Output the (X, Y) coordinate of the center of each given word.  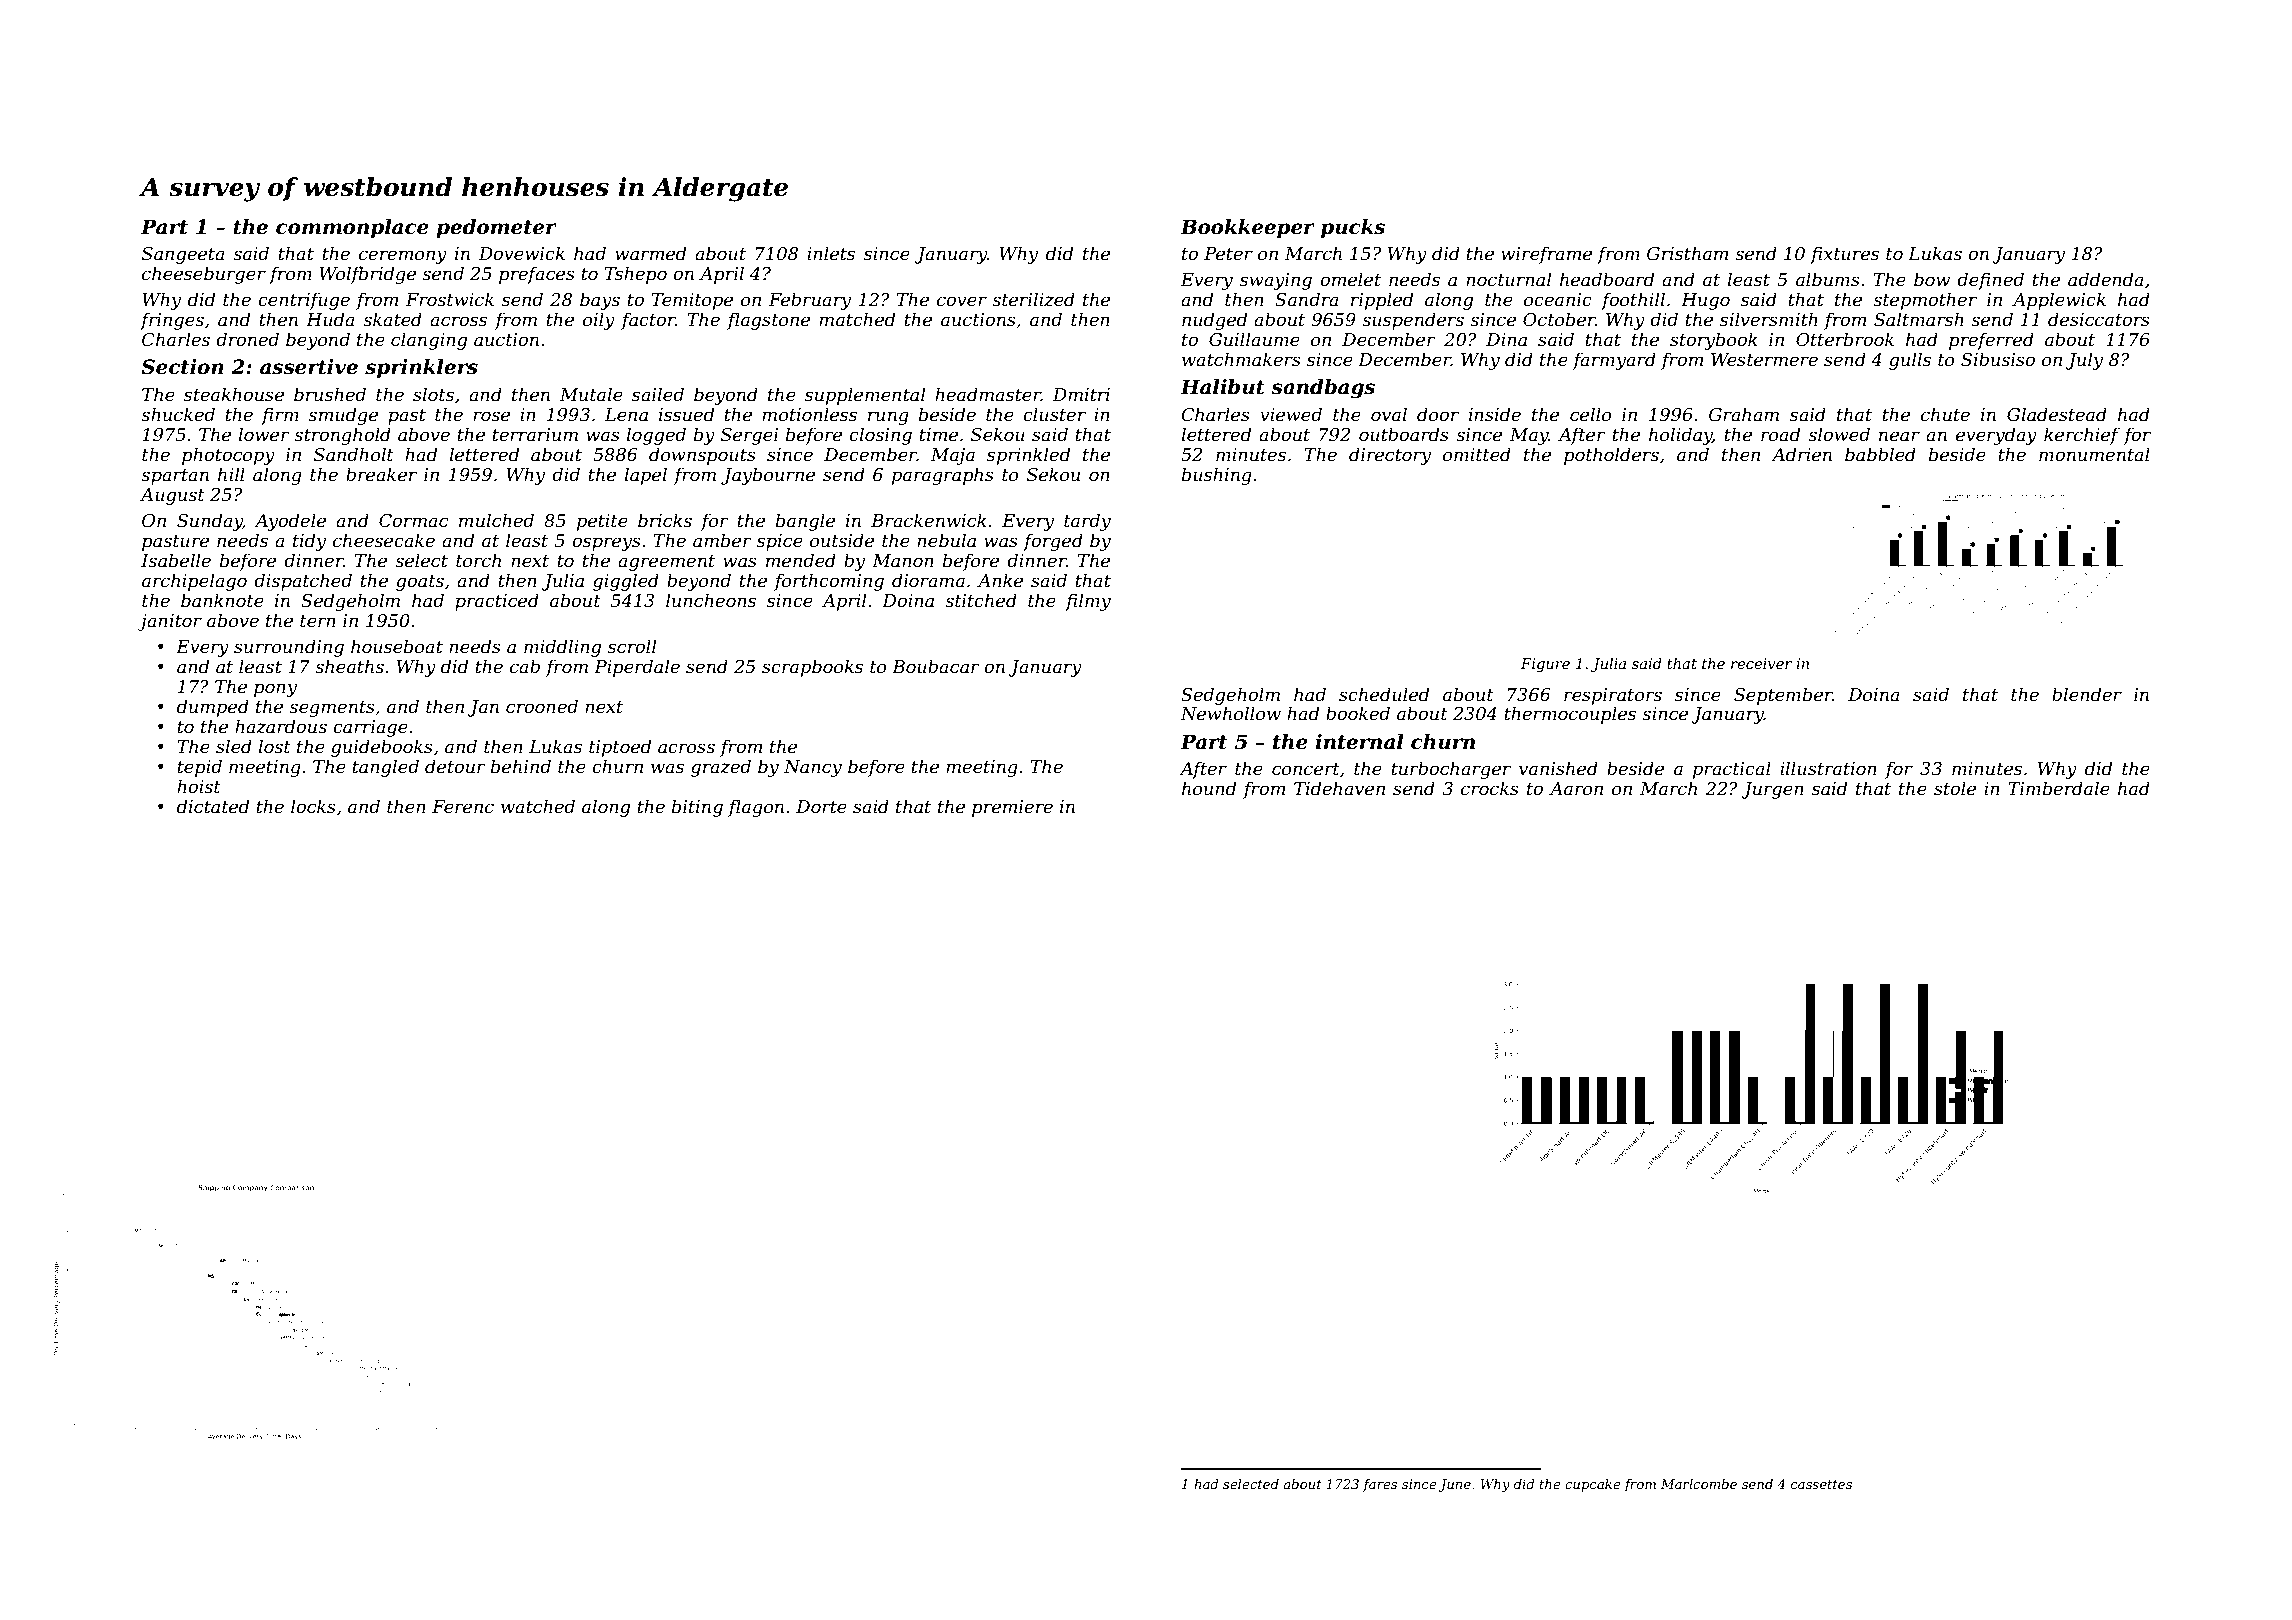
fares (1380, 1485)
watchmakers (1241, 359)
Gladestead (2057, 414)
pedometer (496, 228)
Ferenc (463, 807)
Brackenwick (929, 520)
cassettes (1821, 1484)
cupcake (1593, 1485)
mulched (496, 520)
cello (1591, 414)
